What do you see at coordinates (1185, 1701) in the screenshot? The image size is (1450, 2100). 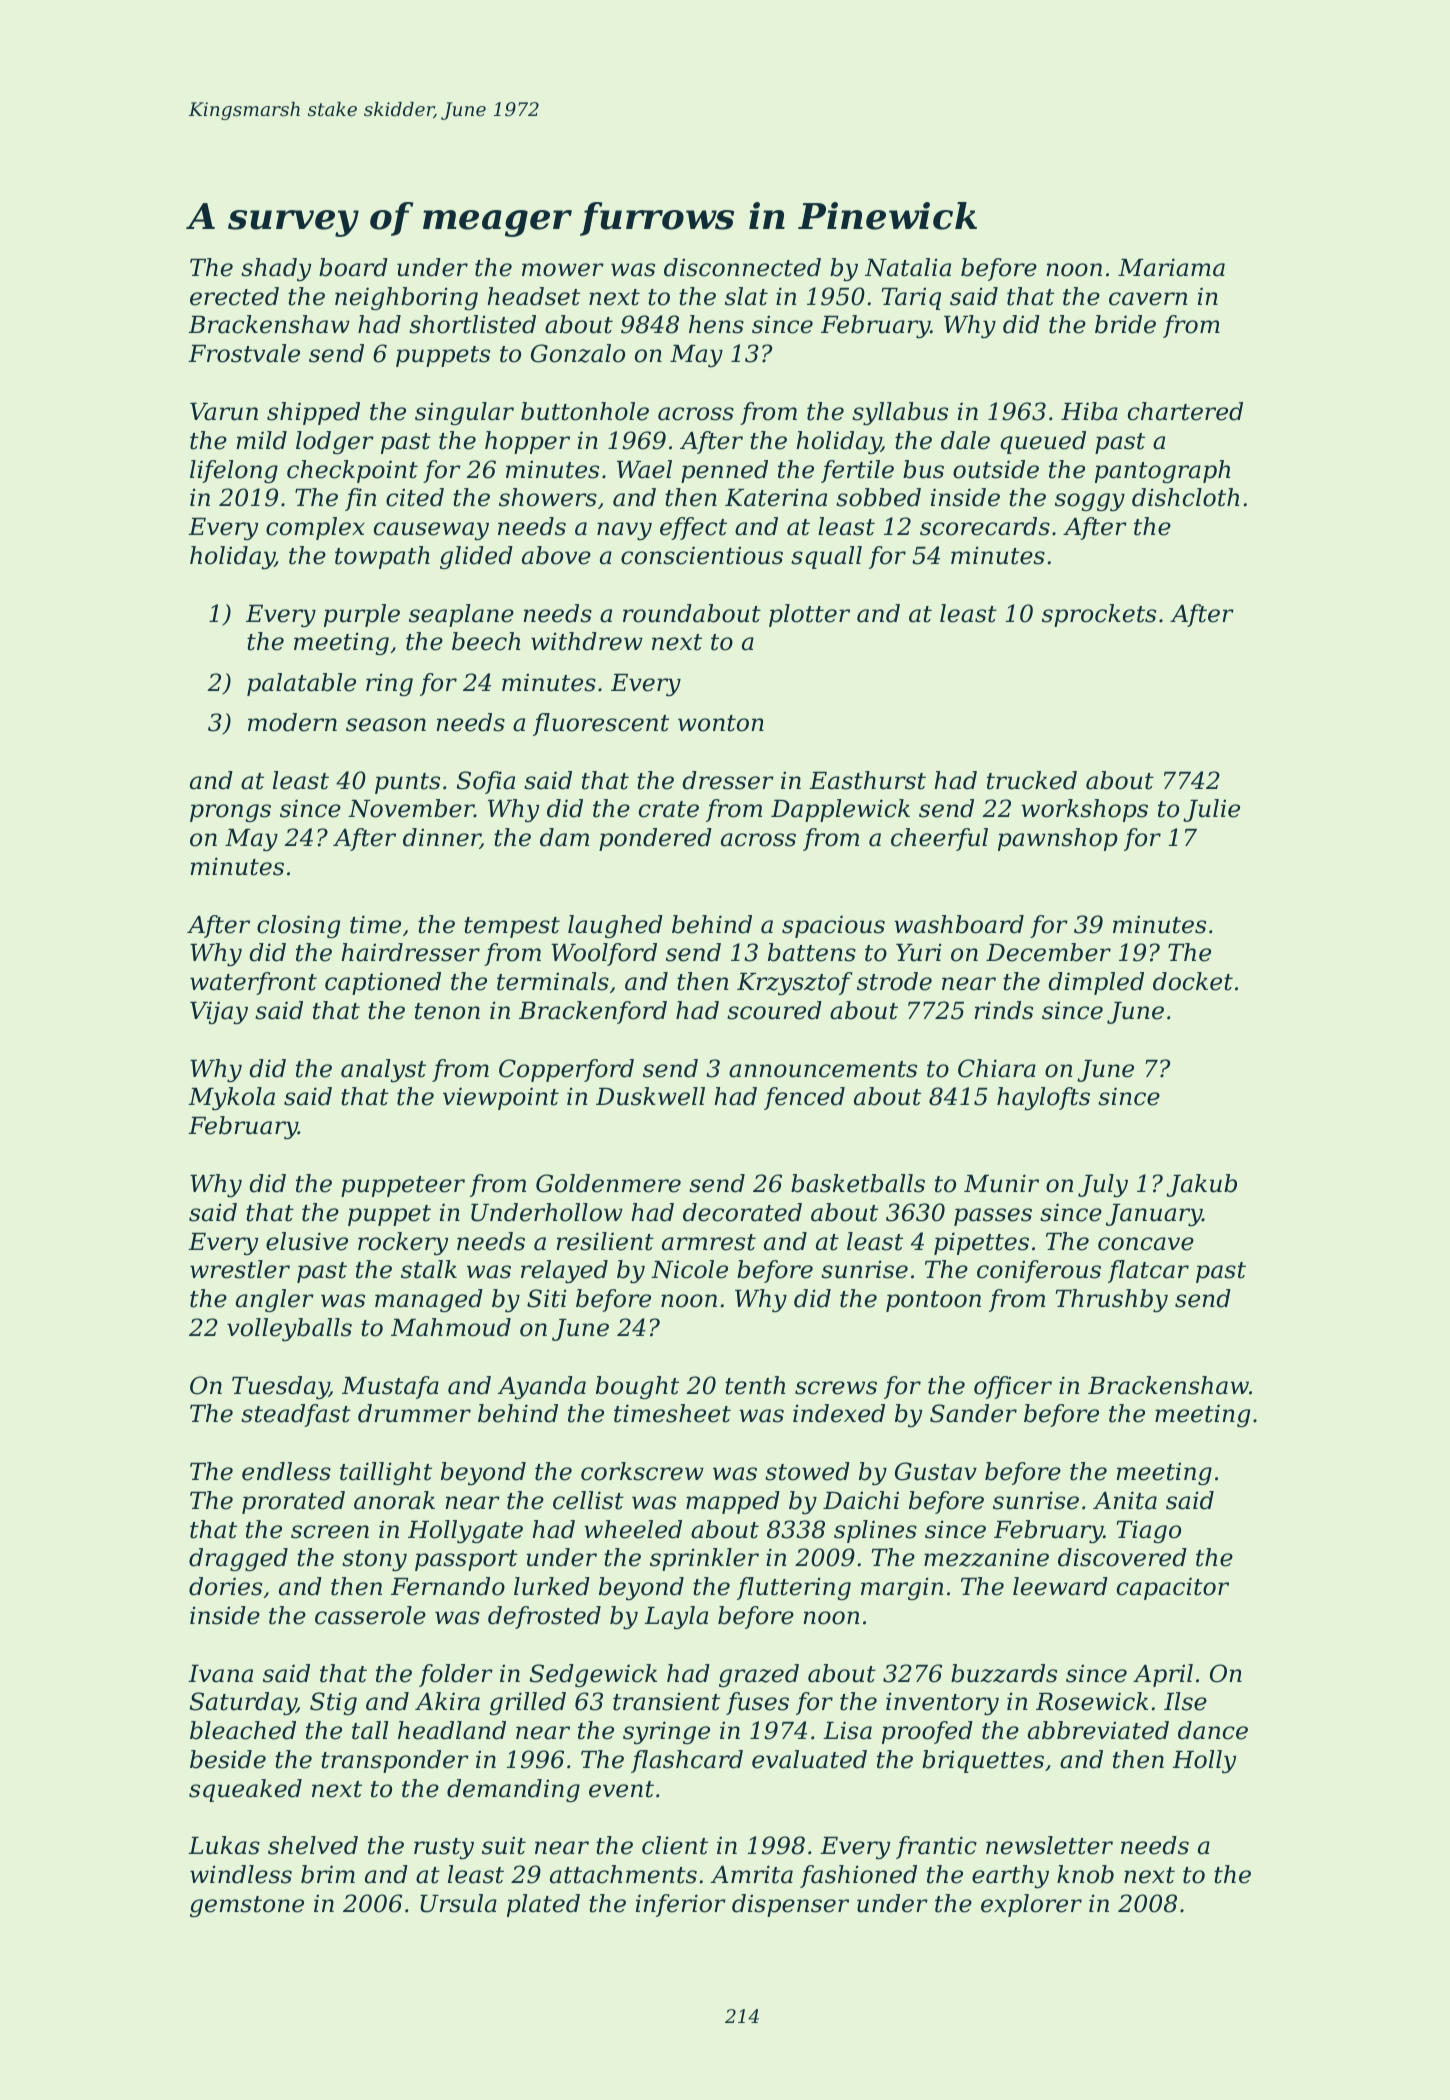 I see `Ilse` at bounding box center [1185, 1701].
